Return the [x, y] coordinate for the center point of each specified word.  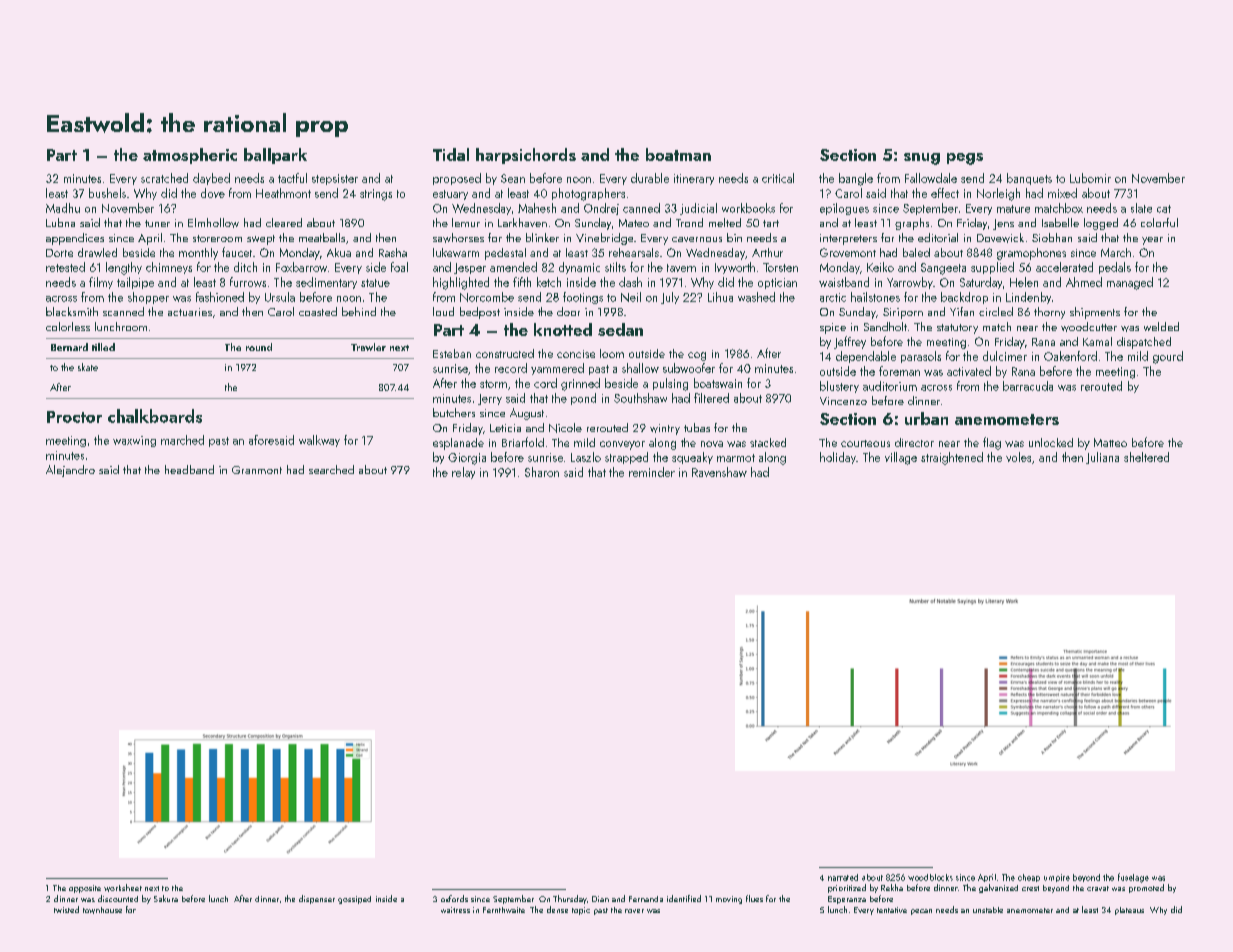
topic [581, 911]
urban [926, 418]
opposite [85, 889]
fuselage [1133, 878]
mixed [1062, 193]
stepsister [335, 179]
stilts [615, 267]
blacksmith [72, 311]
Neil [631, 297]
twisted [66, 909]
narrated [843, 877]
